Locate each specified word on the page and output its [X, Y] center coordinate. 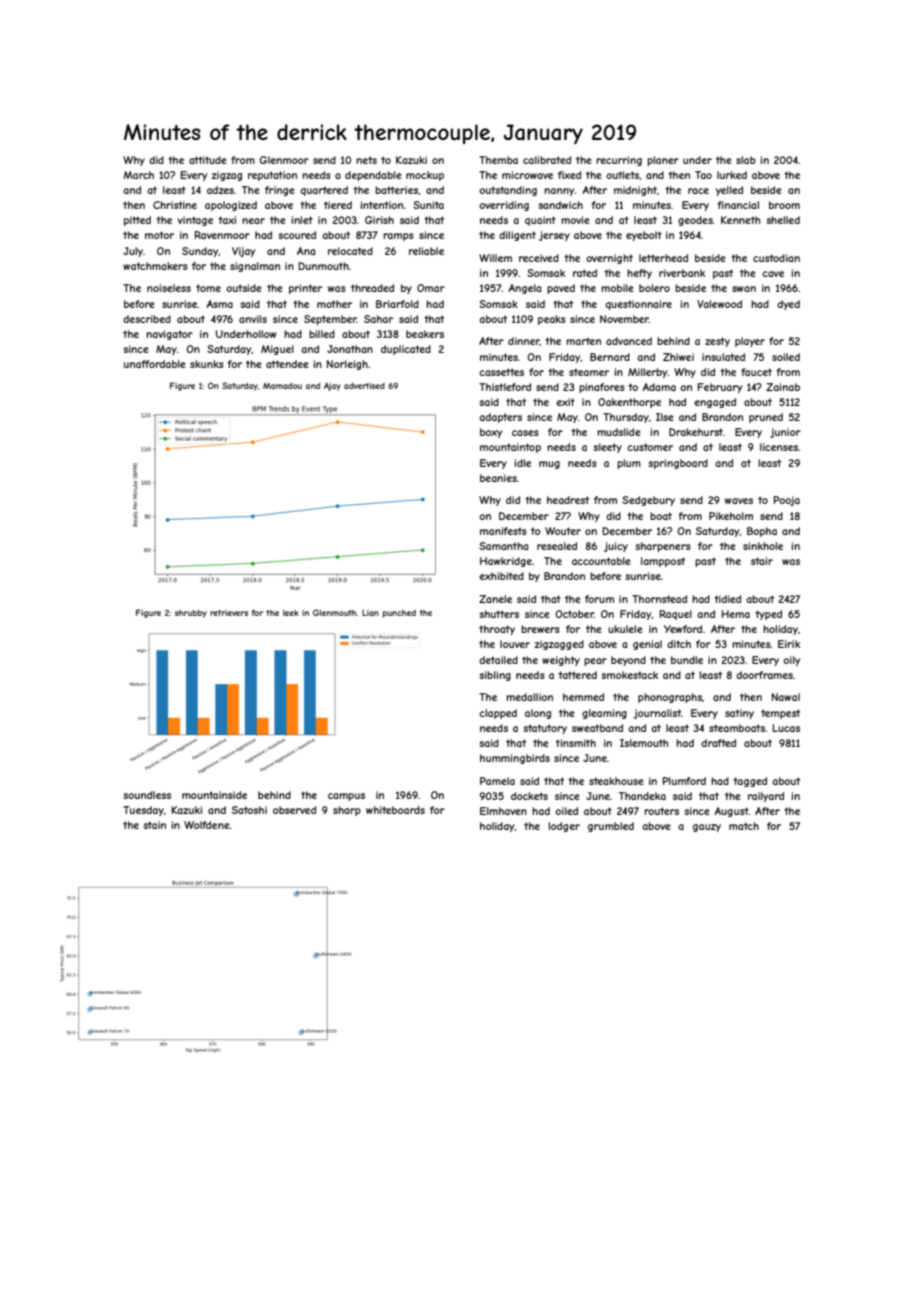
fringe [280, 191]
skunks [207, 364]
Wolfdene [207, 825]
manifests [503, 531]
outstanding [508, 191]
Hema [736, 614]
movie [575, 220]
